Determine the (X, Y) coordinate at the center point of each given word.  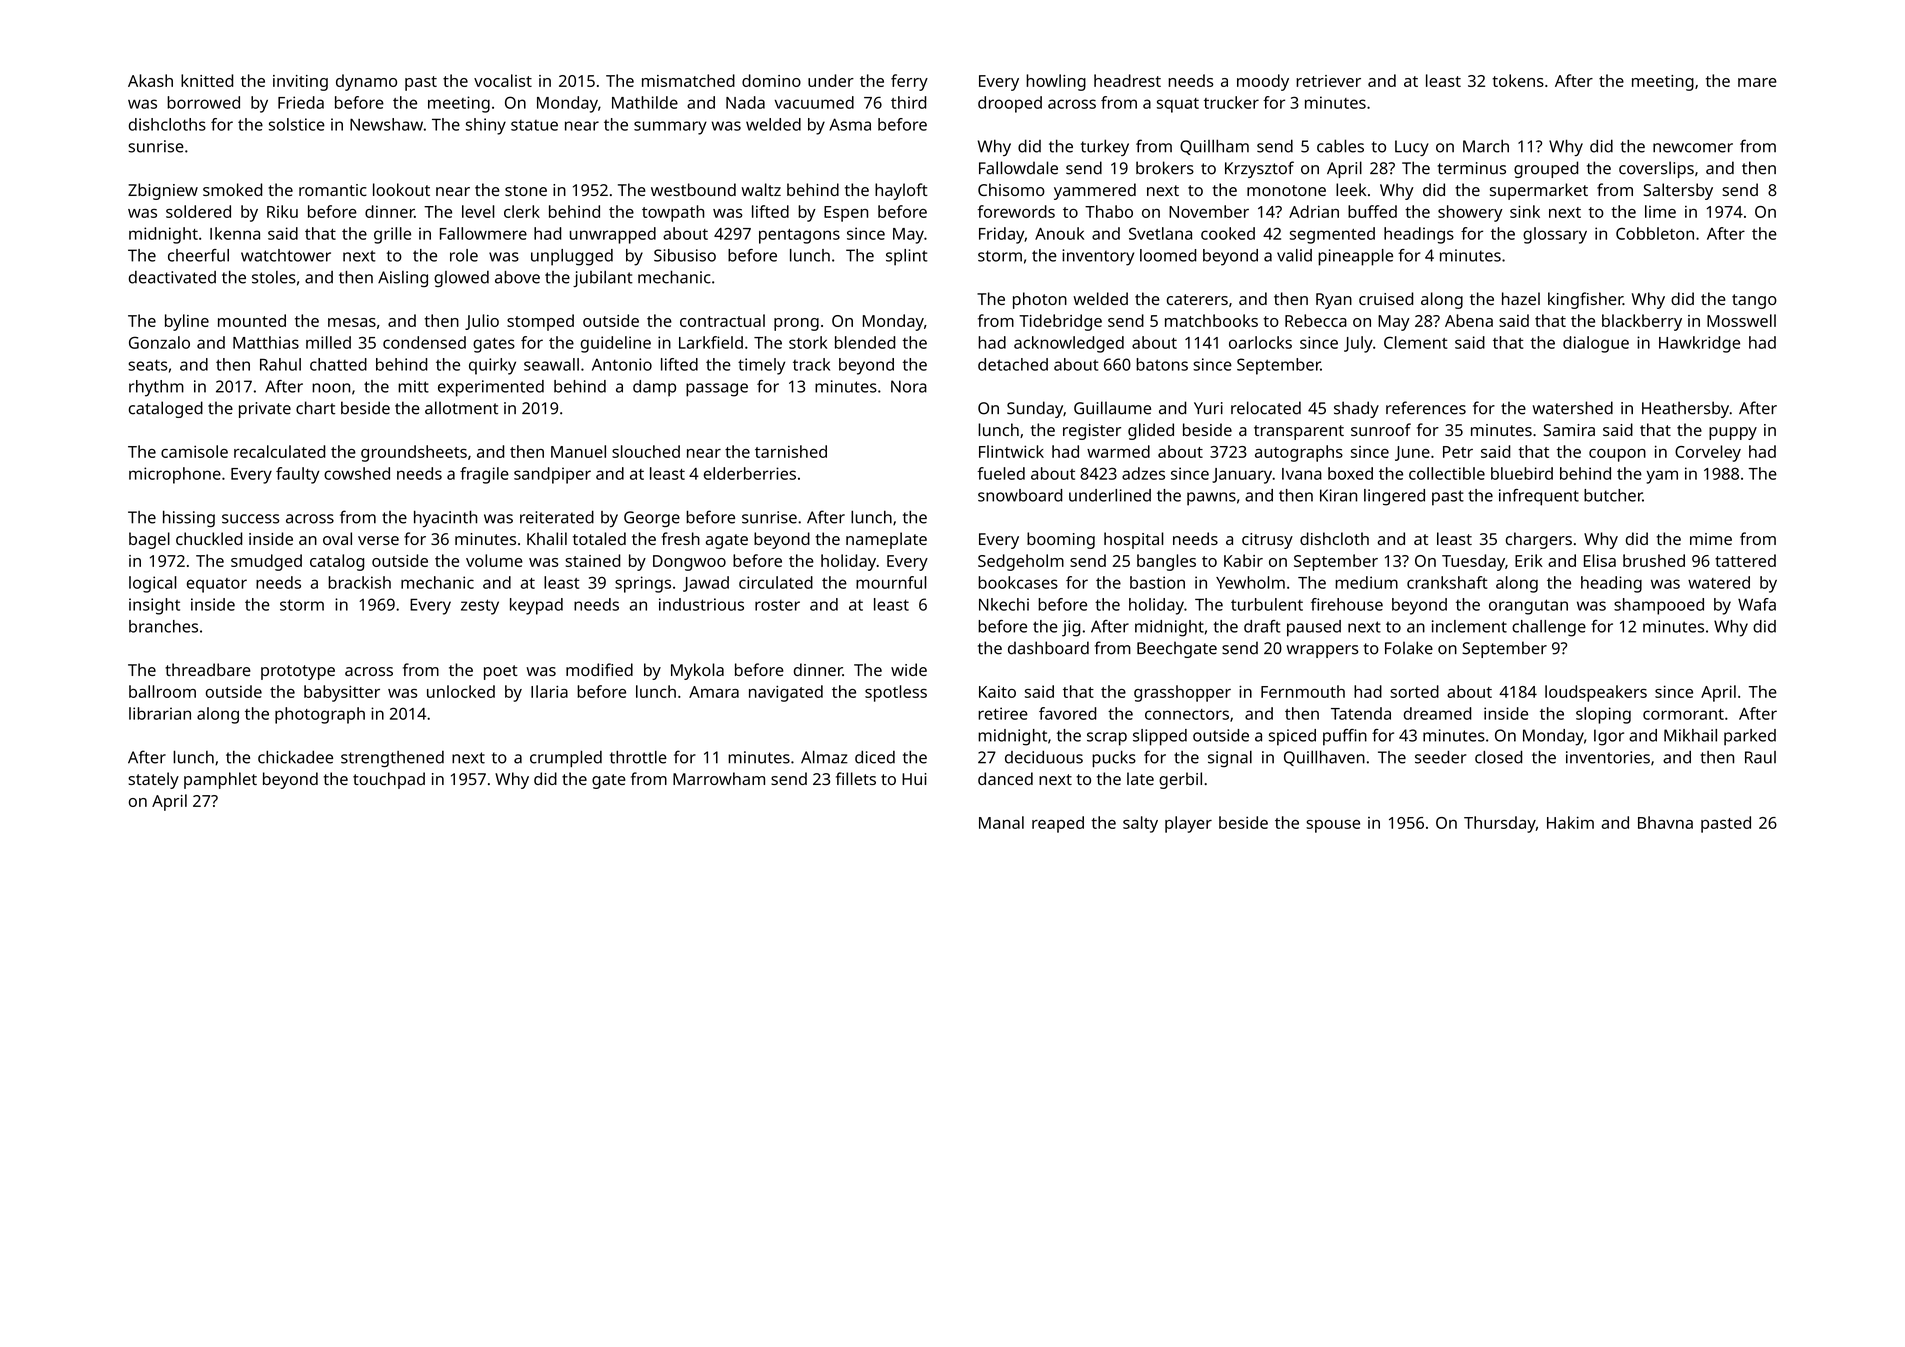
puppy (1733, 433)
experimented (491, 388)
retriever (1328, 81)
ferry (909, 82)
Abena (1469, 320)
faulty (298, 475)
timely (761, 366)
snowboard (1020, 495)
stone (526, 190)
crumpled (566, 758)
